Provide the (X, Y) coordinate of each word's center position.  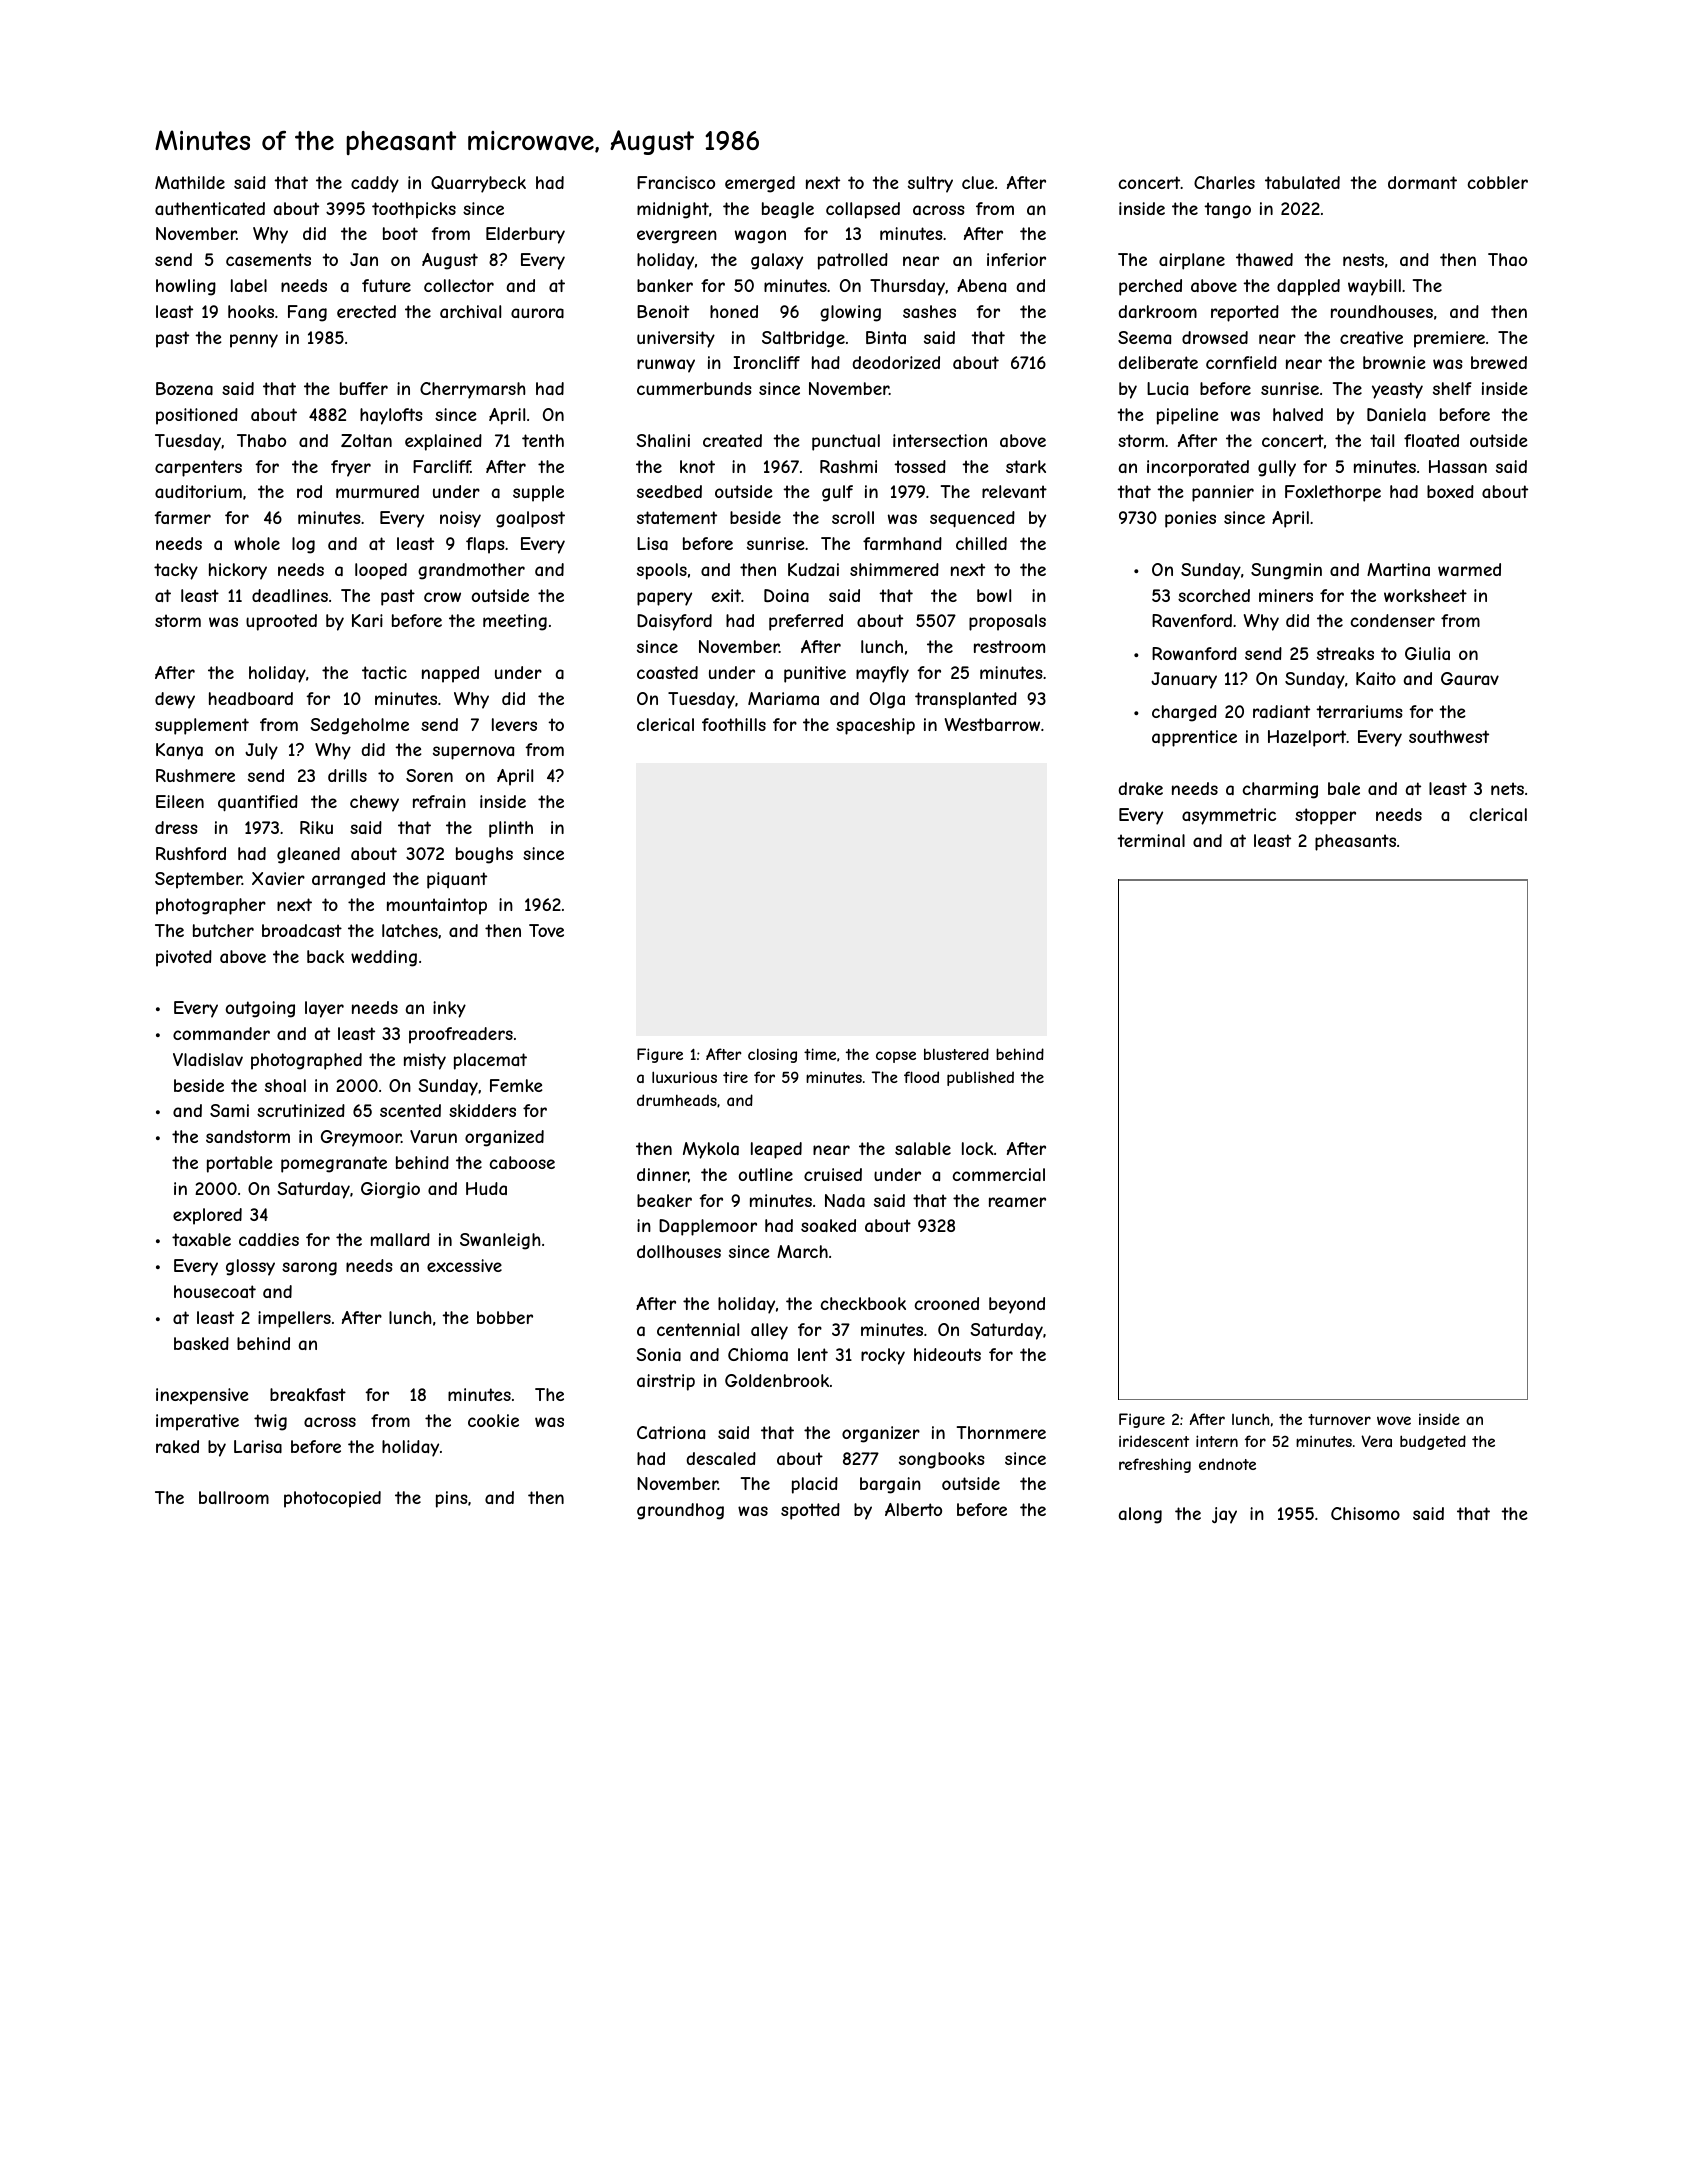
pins (452, 1499)
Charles (1224, 182)
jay (1224, 1515)
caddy (375, 184)
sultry (930, 184)
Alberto (913, 1509)
